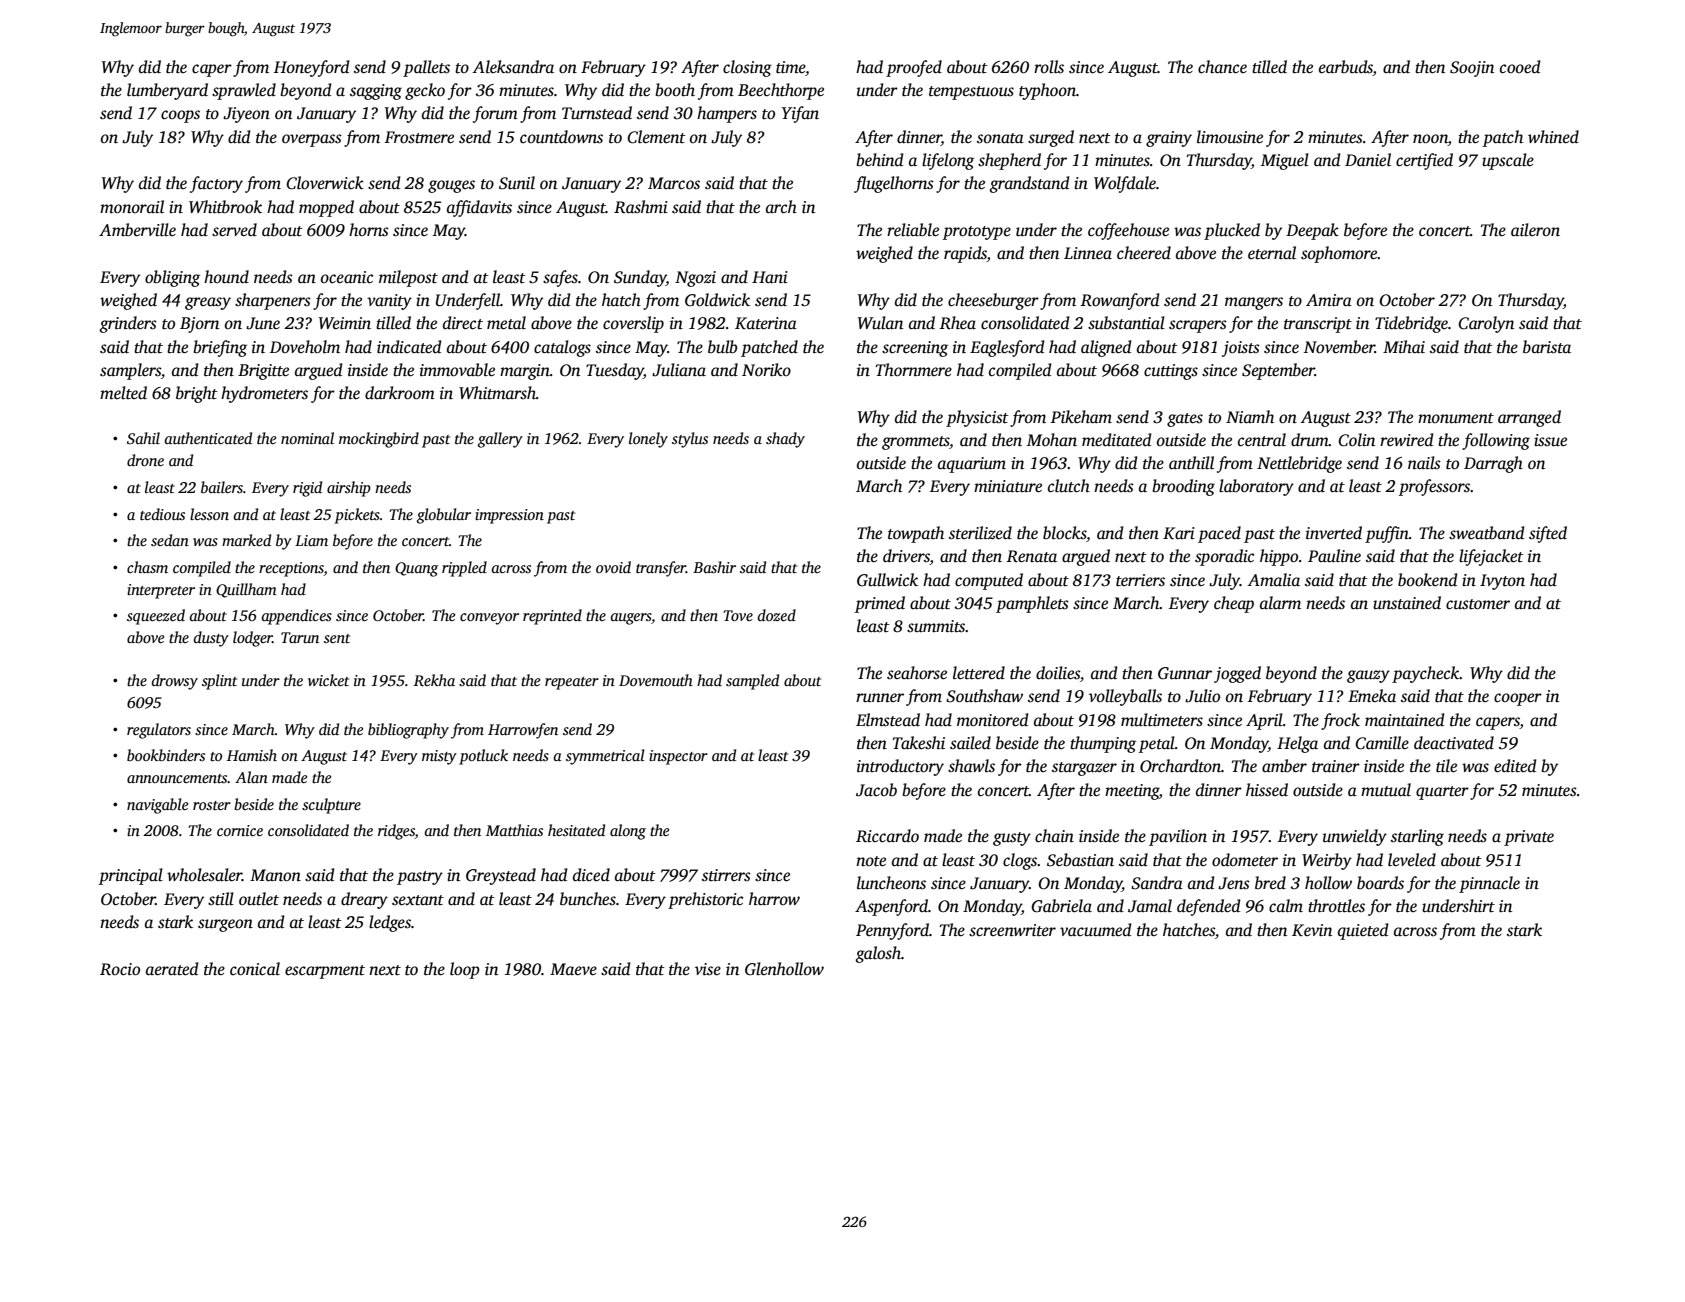 This screenshot has height=1302, width=1685. Describe the element at coordinates (876, 790) in the screenshot. I see `Jacob` at that location.
